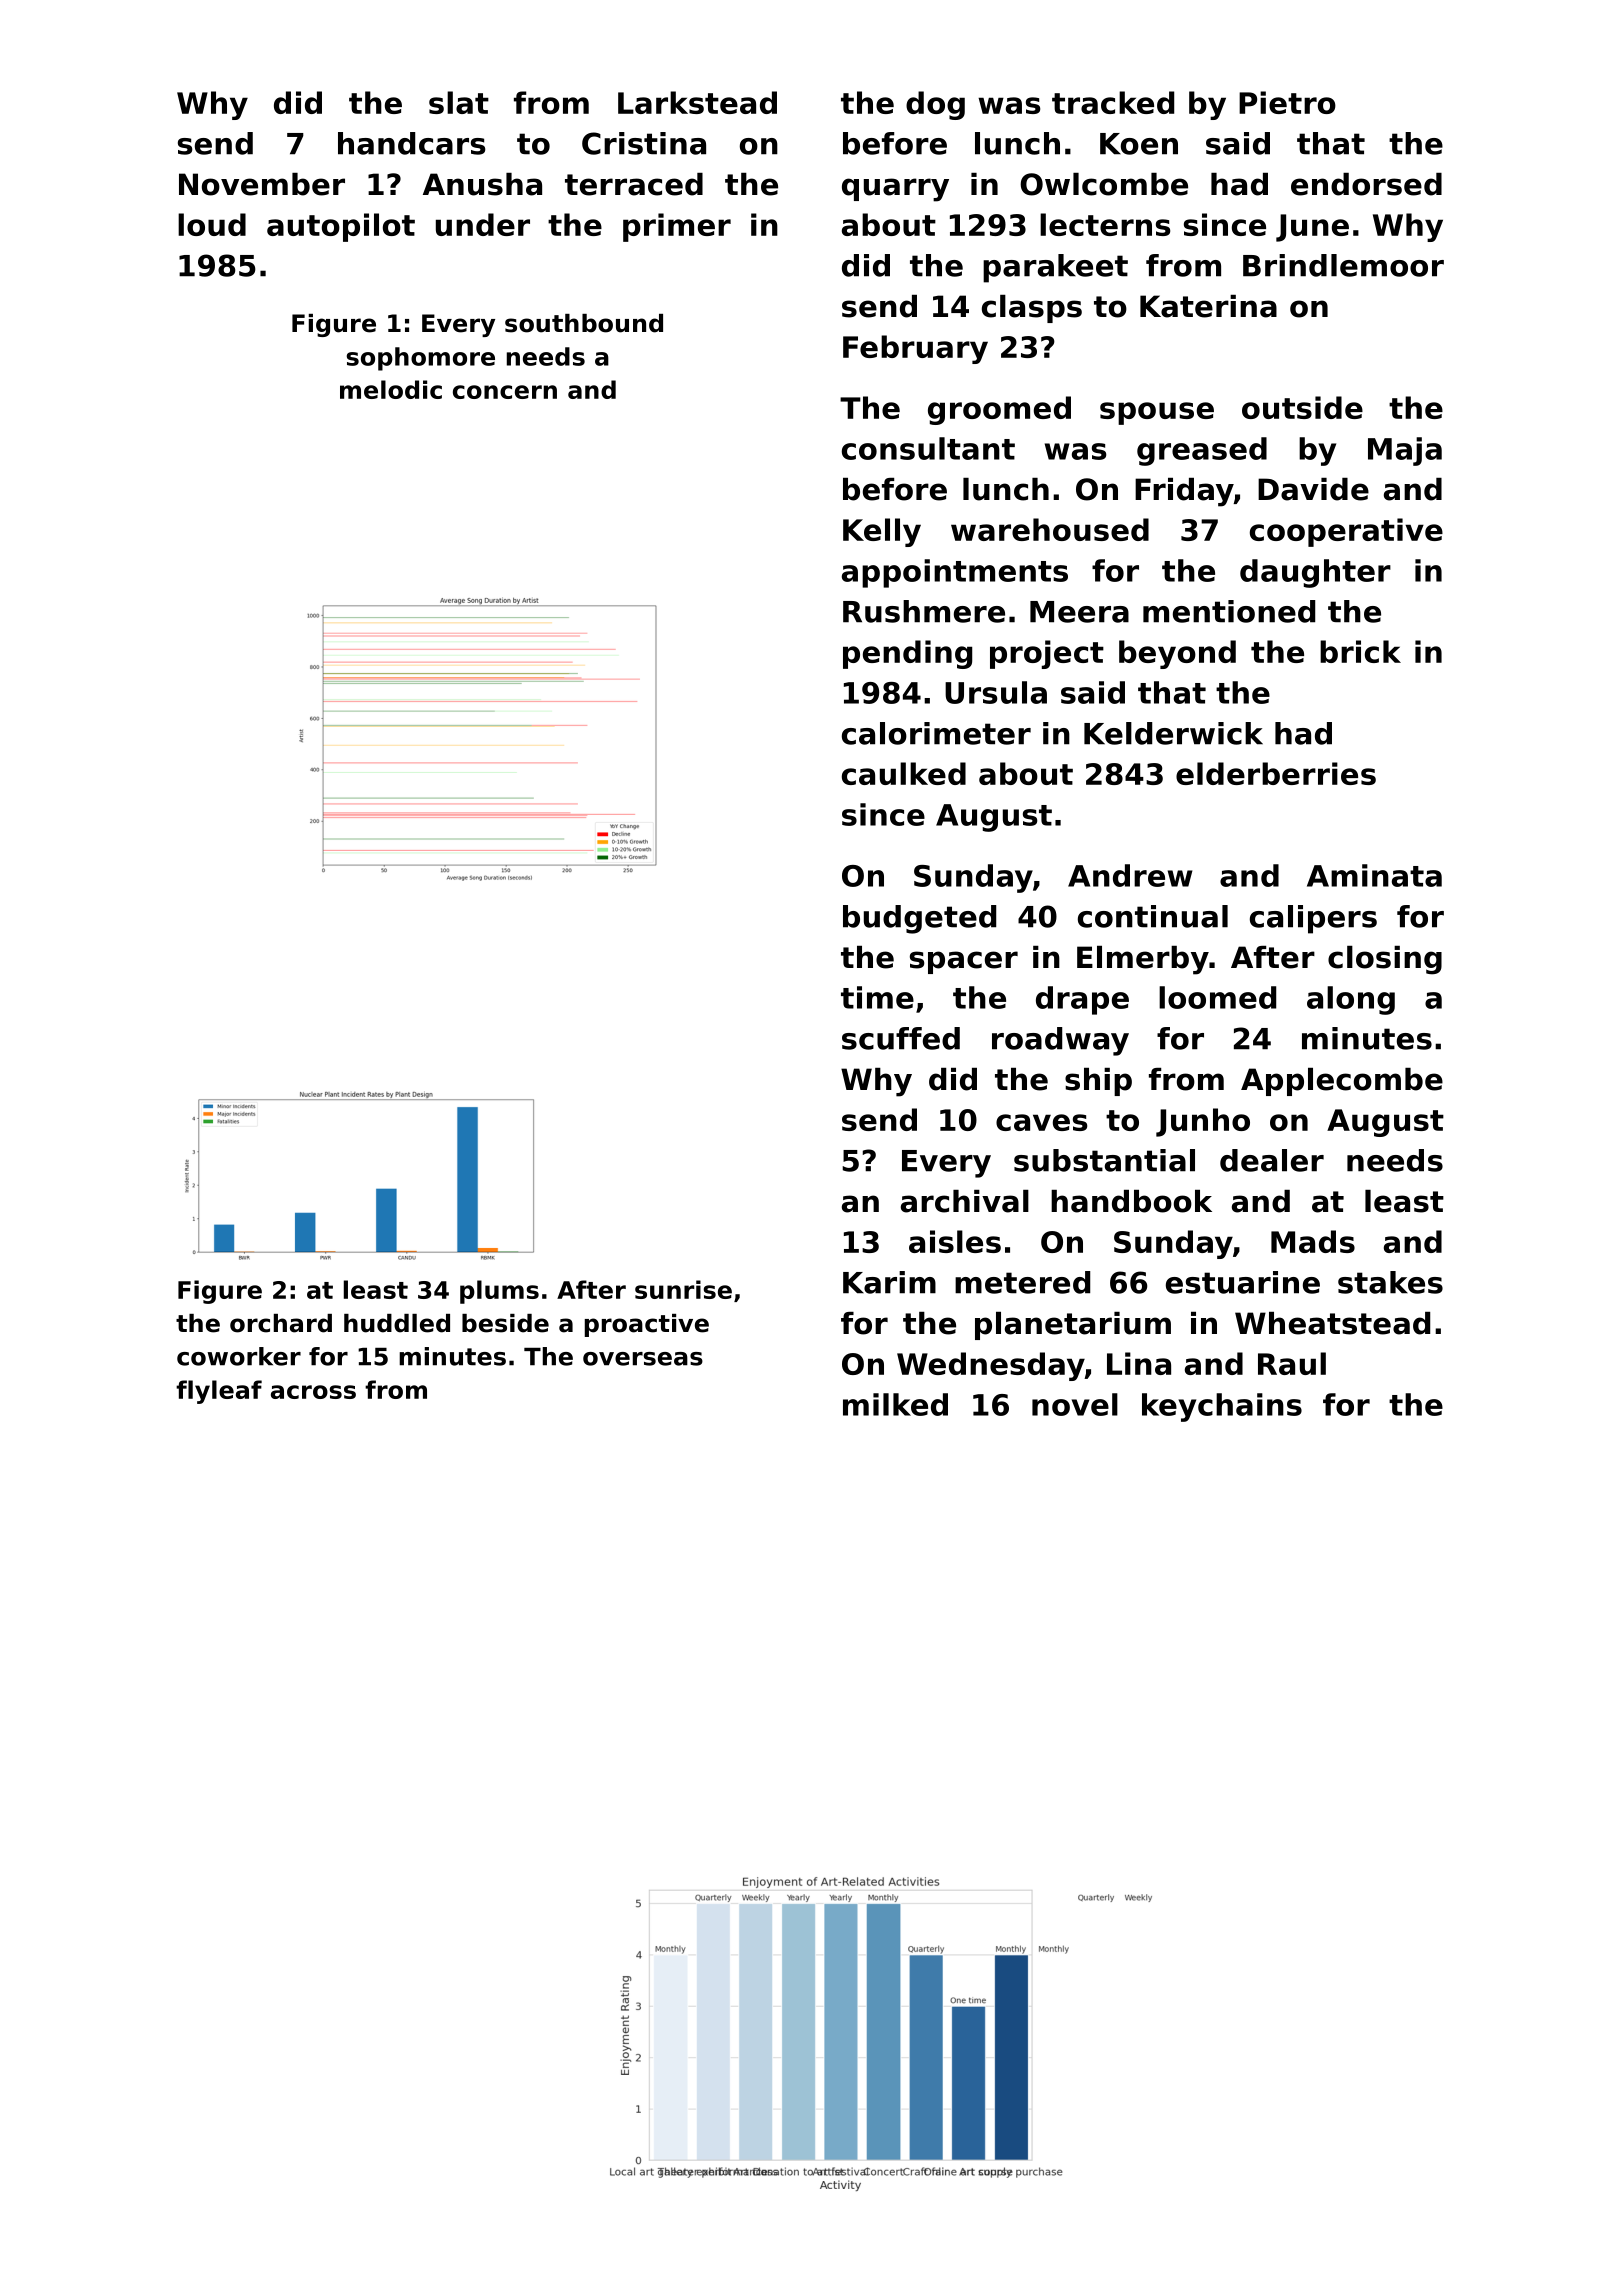 Image resolution: width=1620 pixels, height=2292 pixels. I want to click on flyleaf, so click(219, 1392).
